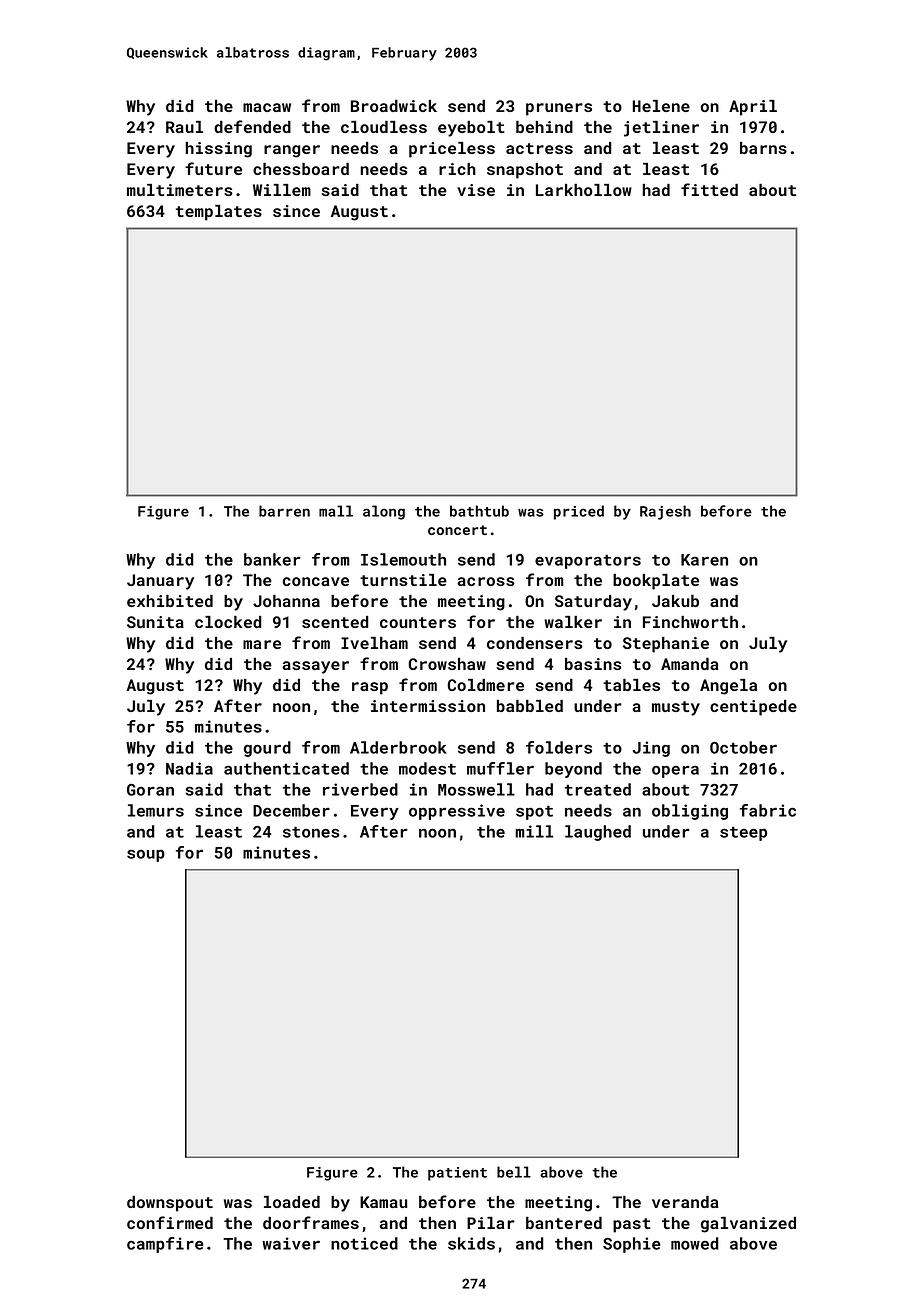 The width and height of the screenshot is (924, 1314). Describe the element at coordinates (486, 581) in the screenshot. I see `across` at that location.
